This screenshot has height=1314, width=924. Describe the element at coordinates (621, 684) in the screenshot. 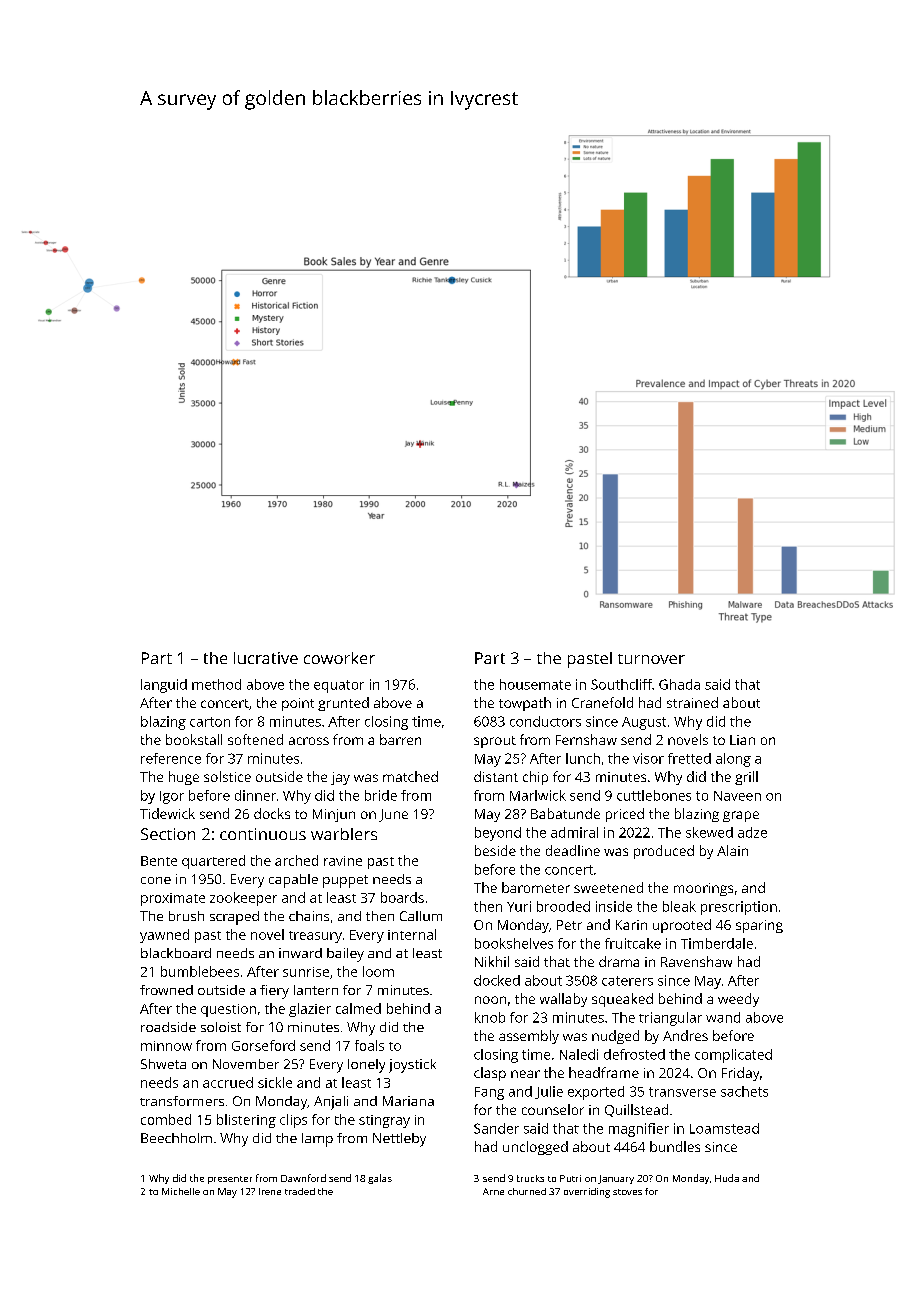

I see `Southcliff` at that location.
